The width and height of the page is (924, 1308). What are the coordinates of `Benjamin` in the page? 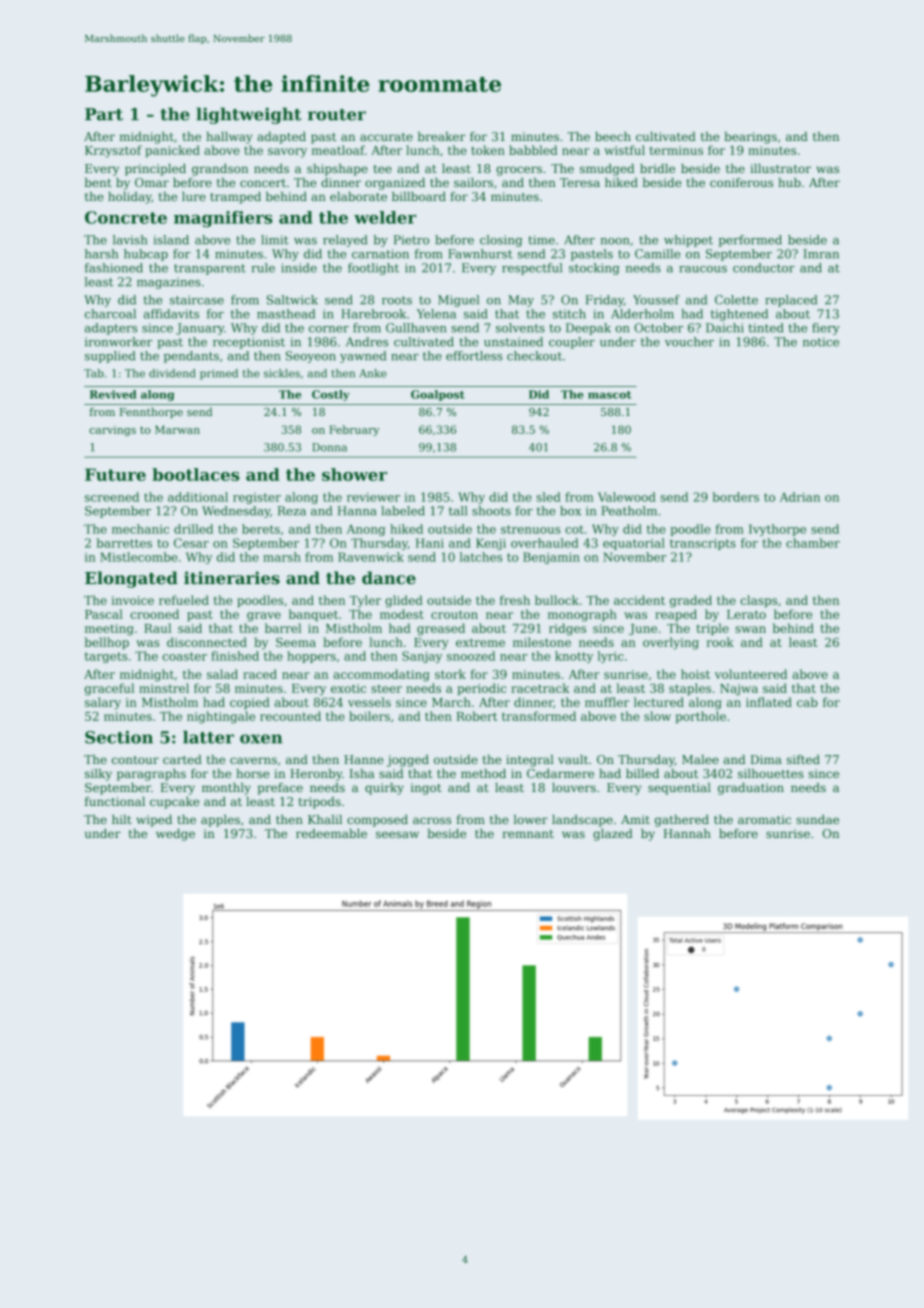 It's located at (551, 558).
